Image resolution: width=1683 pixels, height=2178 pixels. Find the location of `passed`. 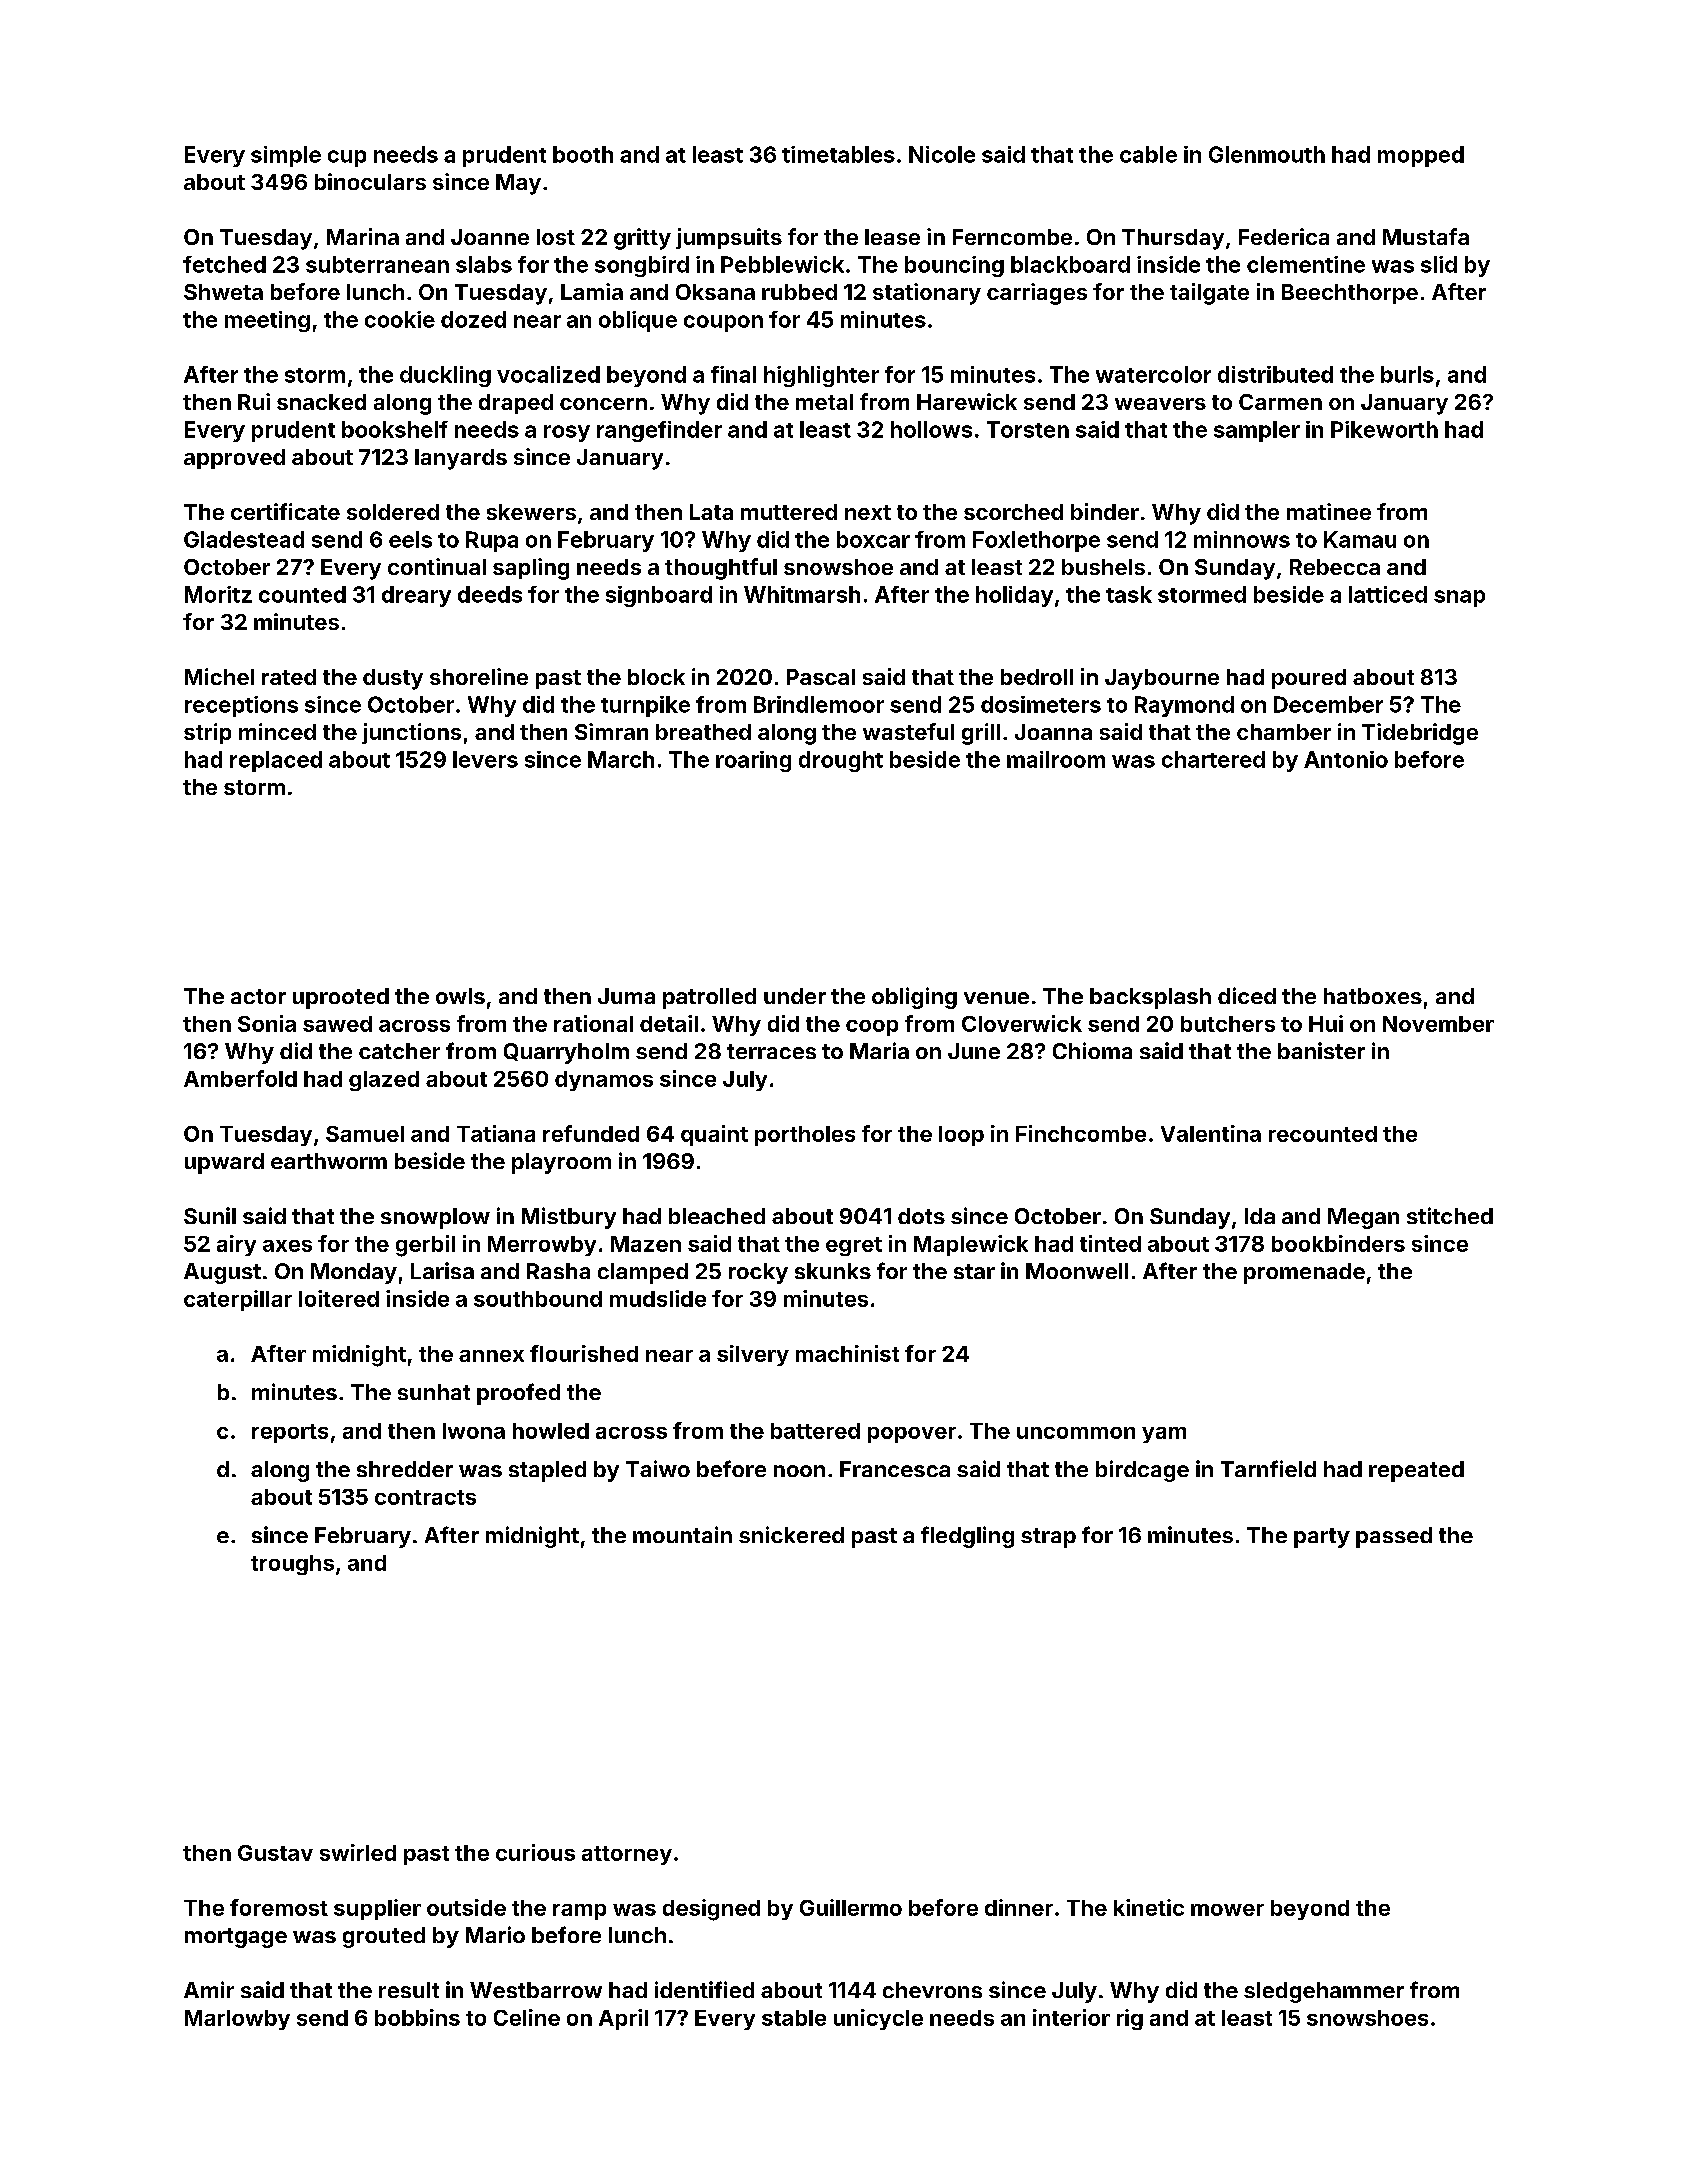

passed is located at coordinates (1394, 1537).
